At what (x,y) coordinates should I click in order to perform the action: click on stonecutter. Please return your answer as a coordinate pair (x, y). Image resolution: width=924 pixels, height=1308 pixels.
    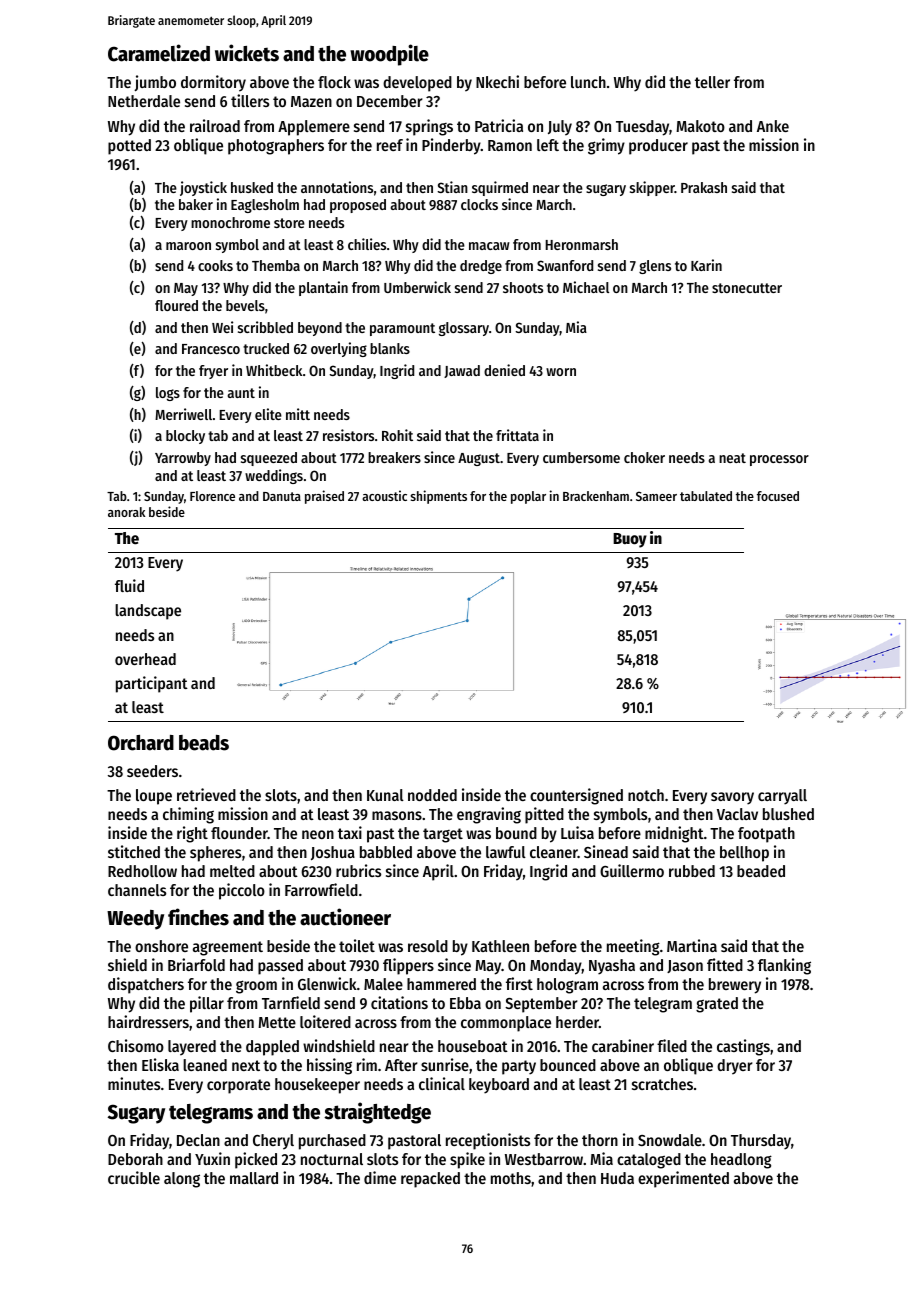
    Looking at the image, I should click on (747, 288).
